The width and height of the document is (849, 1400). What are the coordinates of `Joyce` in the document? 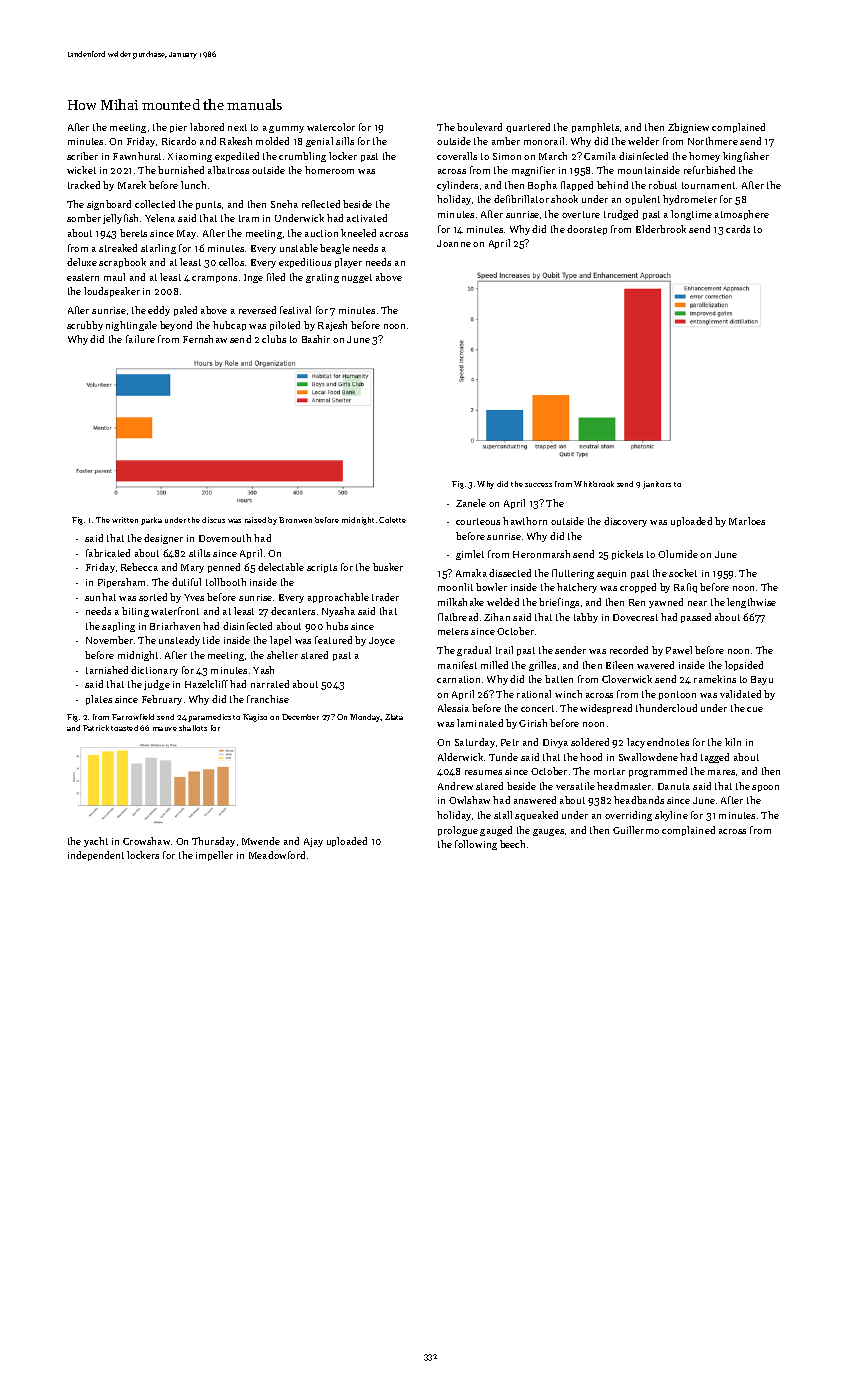 It's located at (382, 641).
